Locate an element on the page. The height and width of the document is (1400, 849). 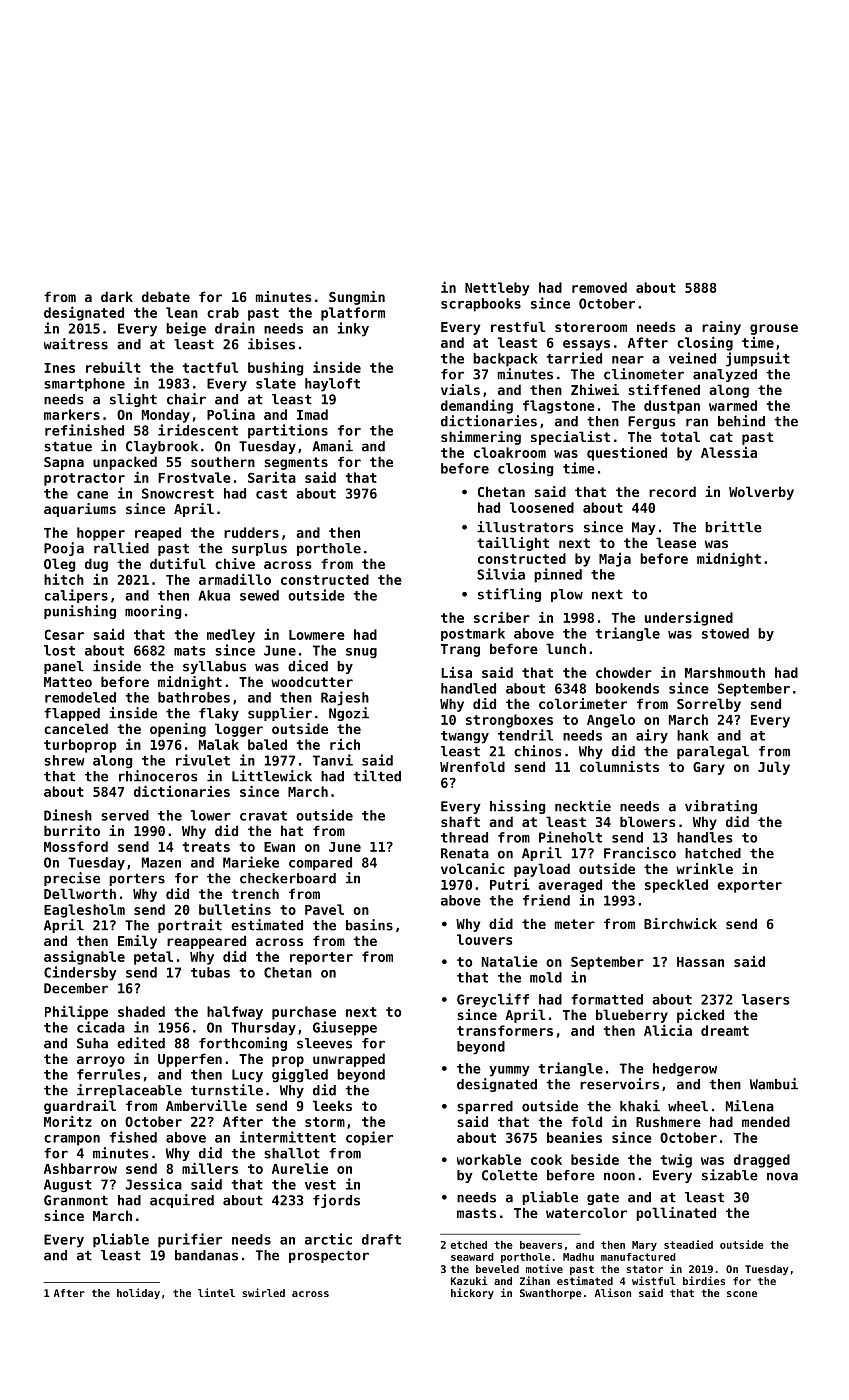
petal is located at coordinates (153, 958).
